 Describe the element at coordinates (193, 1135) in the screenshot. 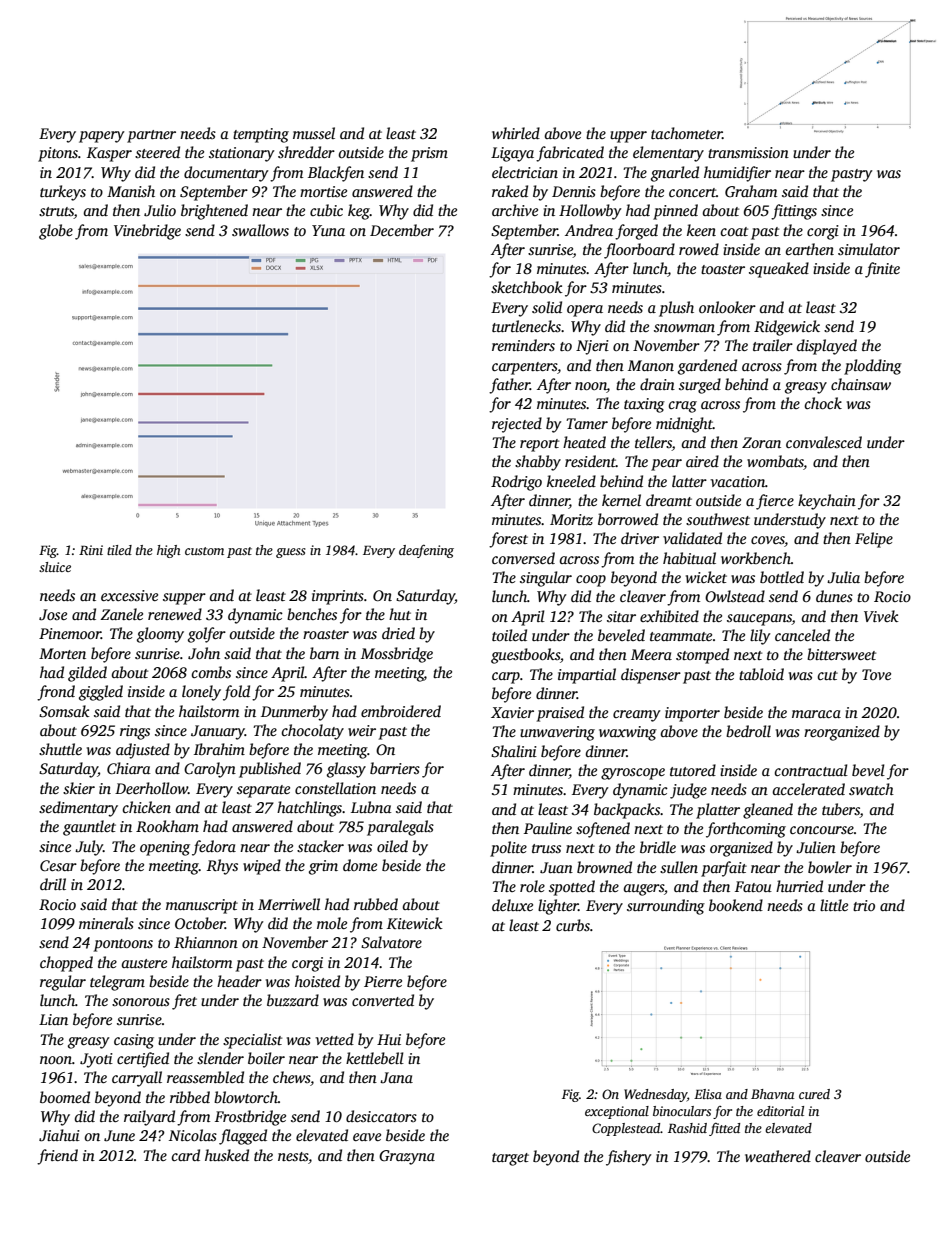

I see `Nicolas` at that location.
